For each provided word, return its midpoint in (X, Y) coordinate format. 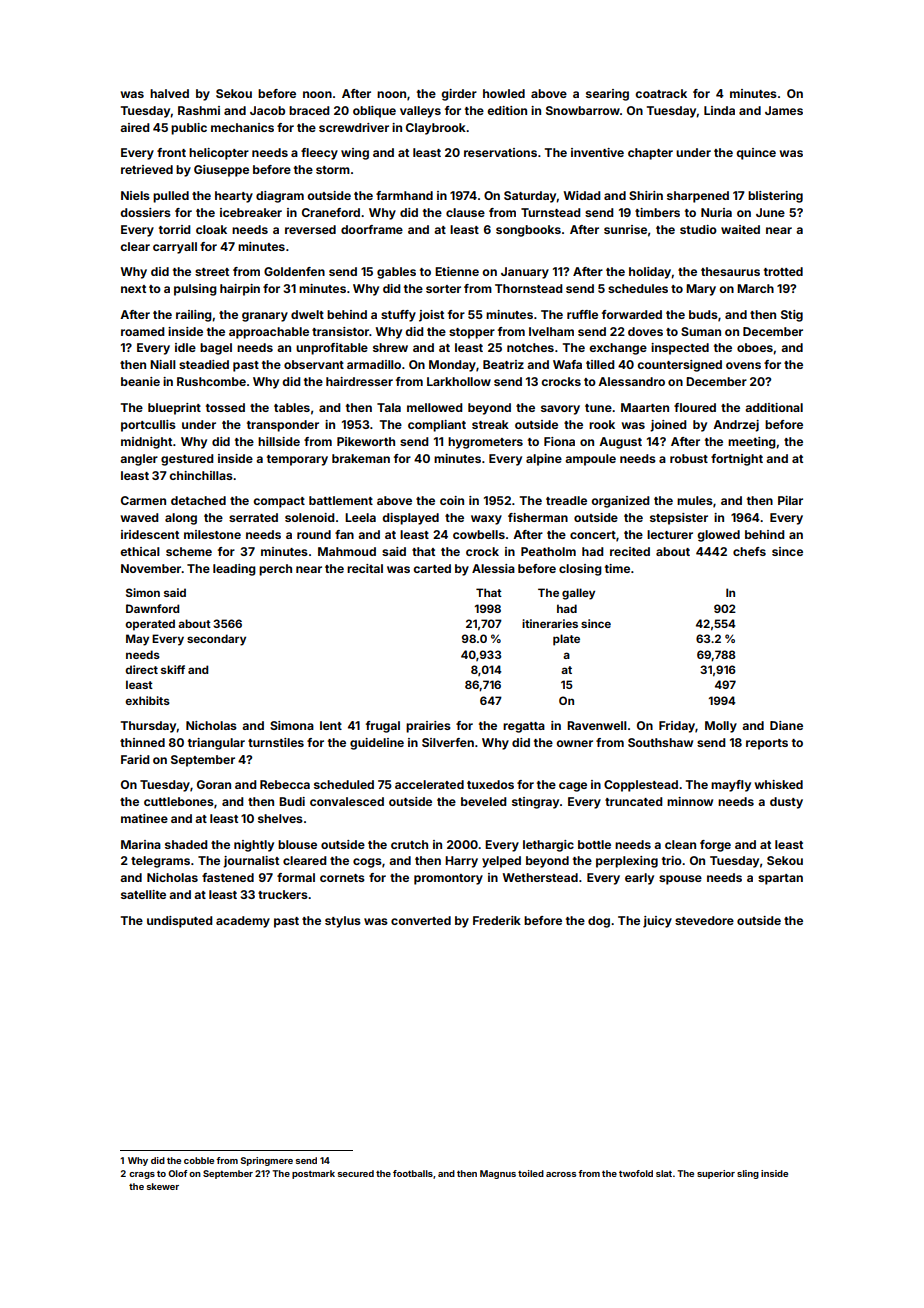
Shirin (646, 195)
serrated (253, 517)
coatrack (661, 93)
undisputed (180, 922)
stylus (343, 922)
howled (504, 93)
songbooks (528, 231)
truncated (634, 801)
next (133, 289)
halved (169, 93)
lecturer (670, 534)
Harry (461, 862)
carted (432, 568)
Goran (214, 784)
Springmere (267, 1161)
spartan (780, 879)
